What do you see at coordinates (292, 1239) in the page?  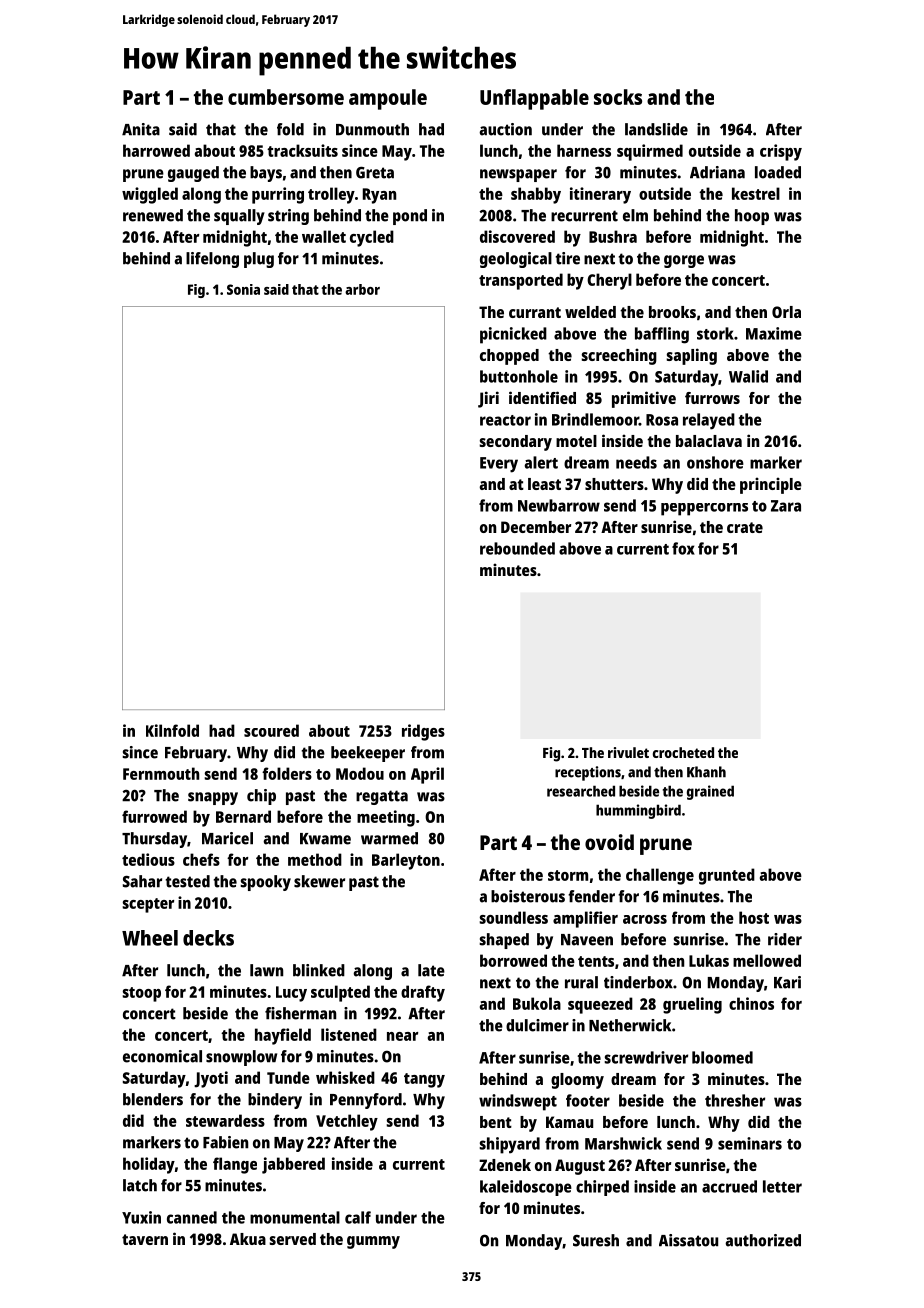 I see `served` at bounding box center [292, 1239].
